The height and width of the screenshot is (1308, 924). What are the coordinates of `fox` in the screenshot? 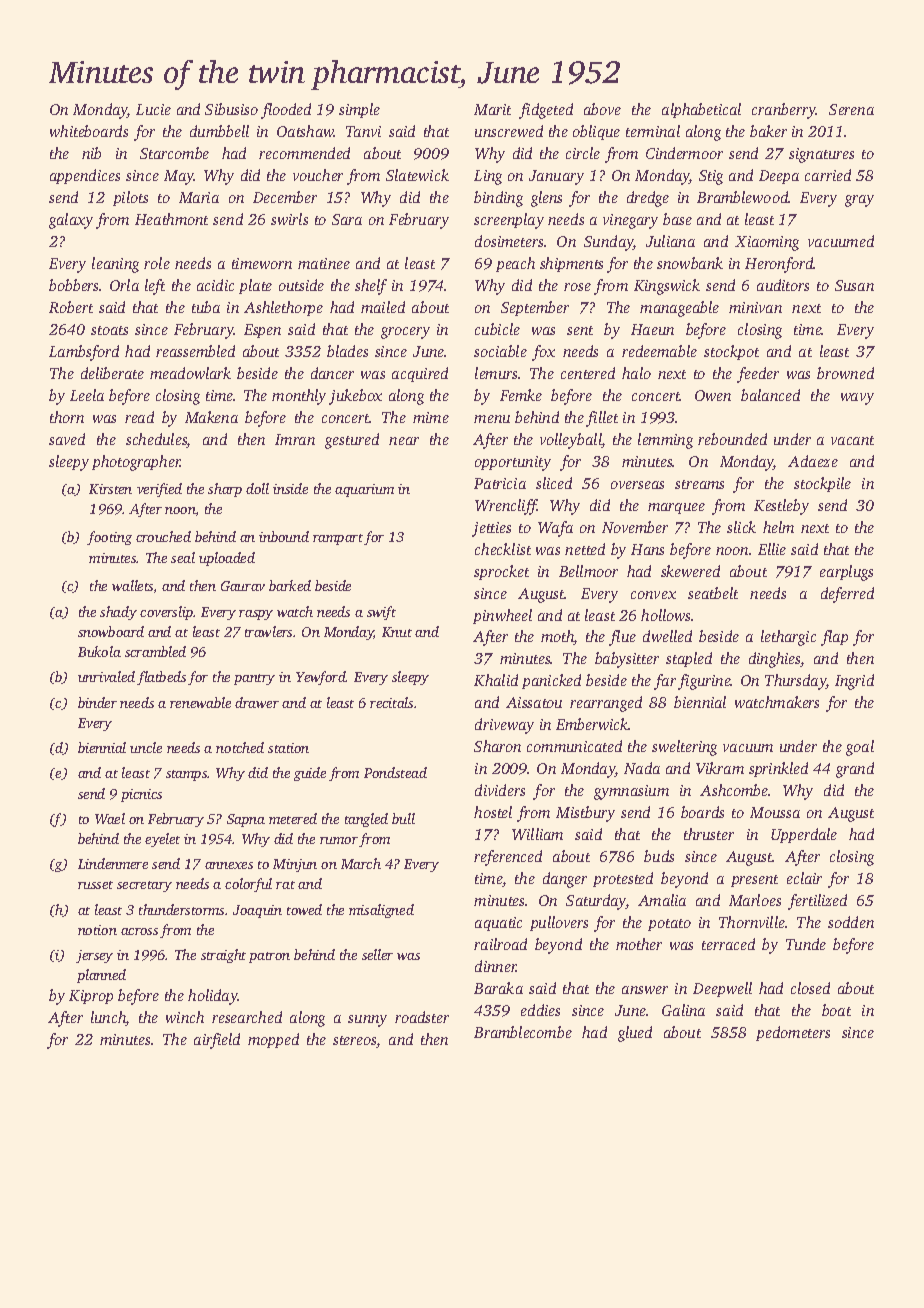 It's located at (543, 353).
